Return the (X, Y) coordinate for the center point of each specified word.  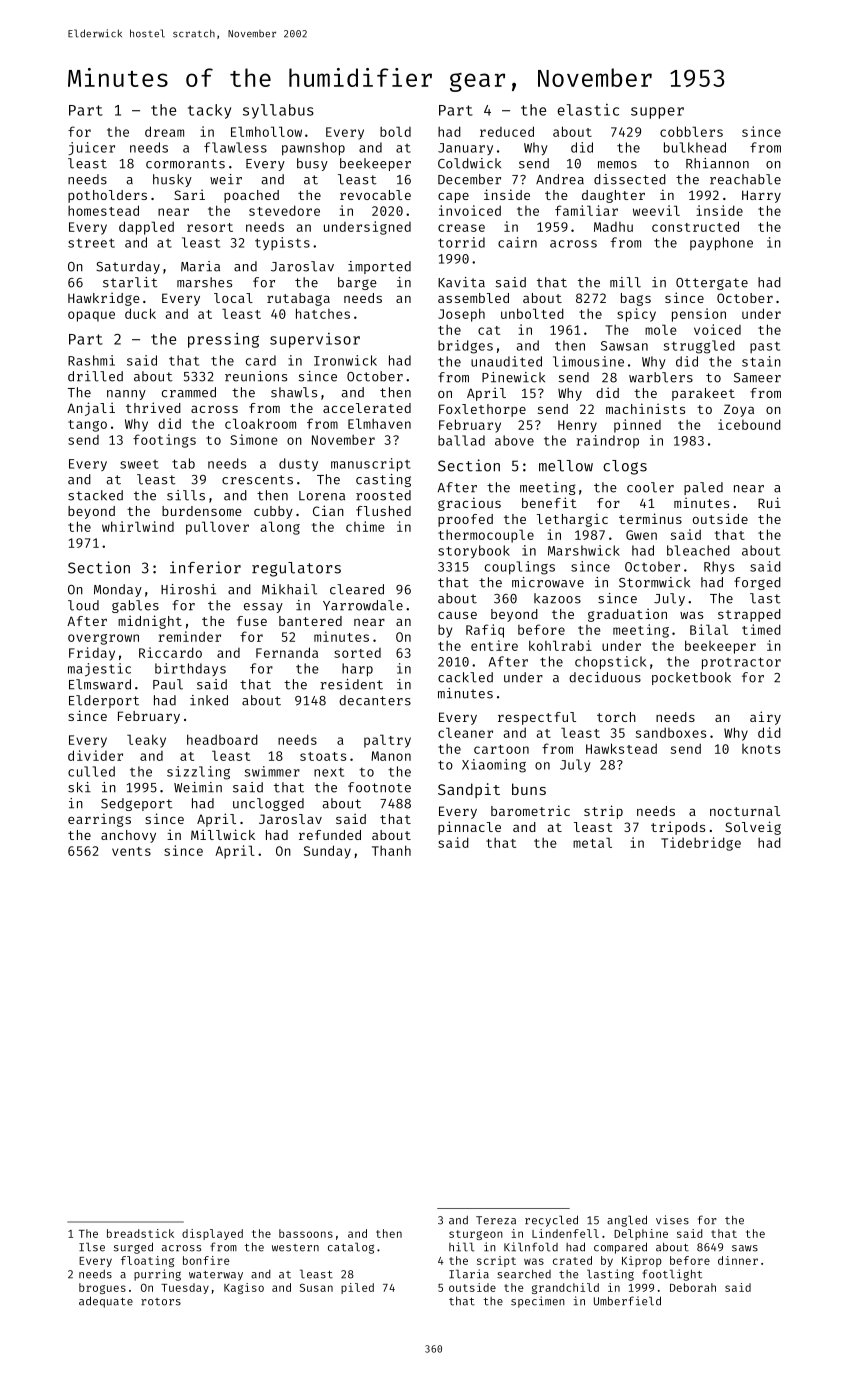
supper (657, 113)
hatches (323, 313)
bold (395, 131)
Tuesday (185, 1288)
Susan (316, 1287)
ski (79, 787)
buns (529, 789)
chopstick (610, 663)
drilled (95, 376)
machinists (645, 408)
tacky (209, 111)
